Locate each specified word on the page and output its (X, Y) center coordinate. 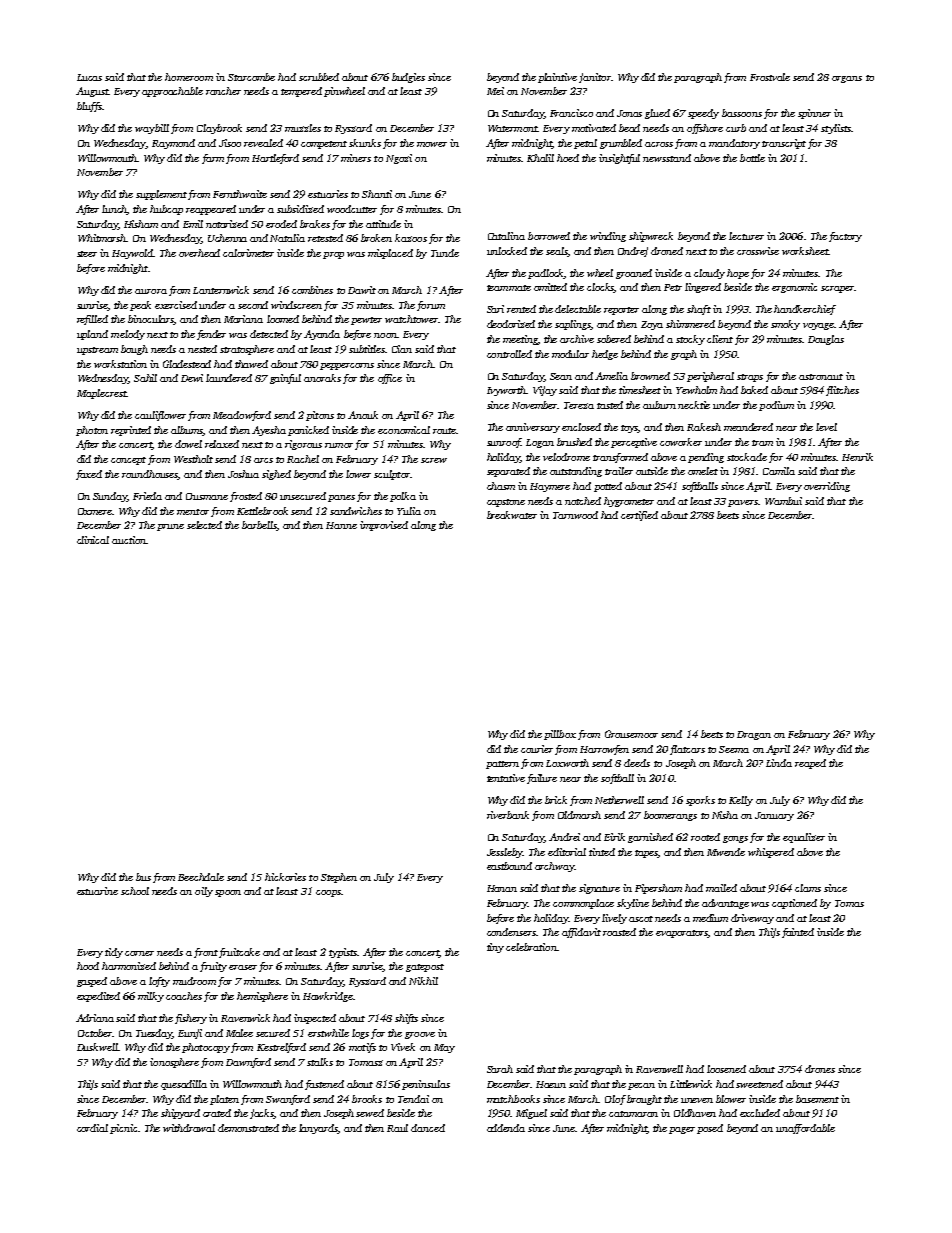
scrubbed (319, 77)
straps (750, 378)
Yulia (409, 511)
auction (129, 540)
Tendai (413, 1099)
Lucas (89, 77)
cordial (92, 1128)
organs (847, 79)
